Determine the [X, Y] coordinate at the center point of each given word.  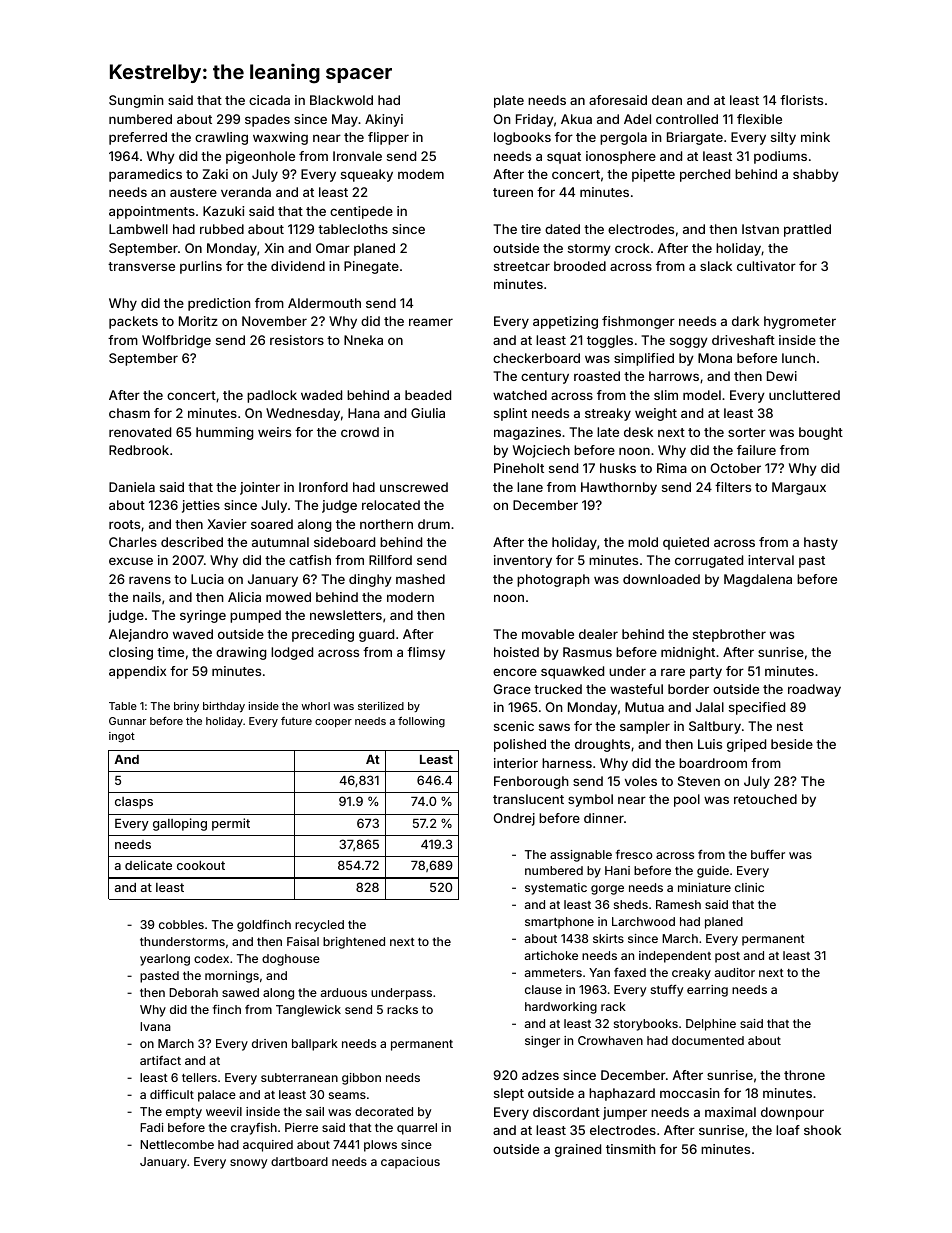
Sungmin [136, 101]
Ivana [155, 1026]
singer [542, 1042]
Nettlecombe [177, 1144]
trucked [558, 689]
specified [757, 708]
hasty [821, 543]
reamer [431, 322]
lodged [292, 653]
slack [716, 266]
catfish [310, 560]
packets [133, 322]
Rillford [390, 560]
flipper [388, 138]
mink [815, 137]
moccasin [690, 1093]
